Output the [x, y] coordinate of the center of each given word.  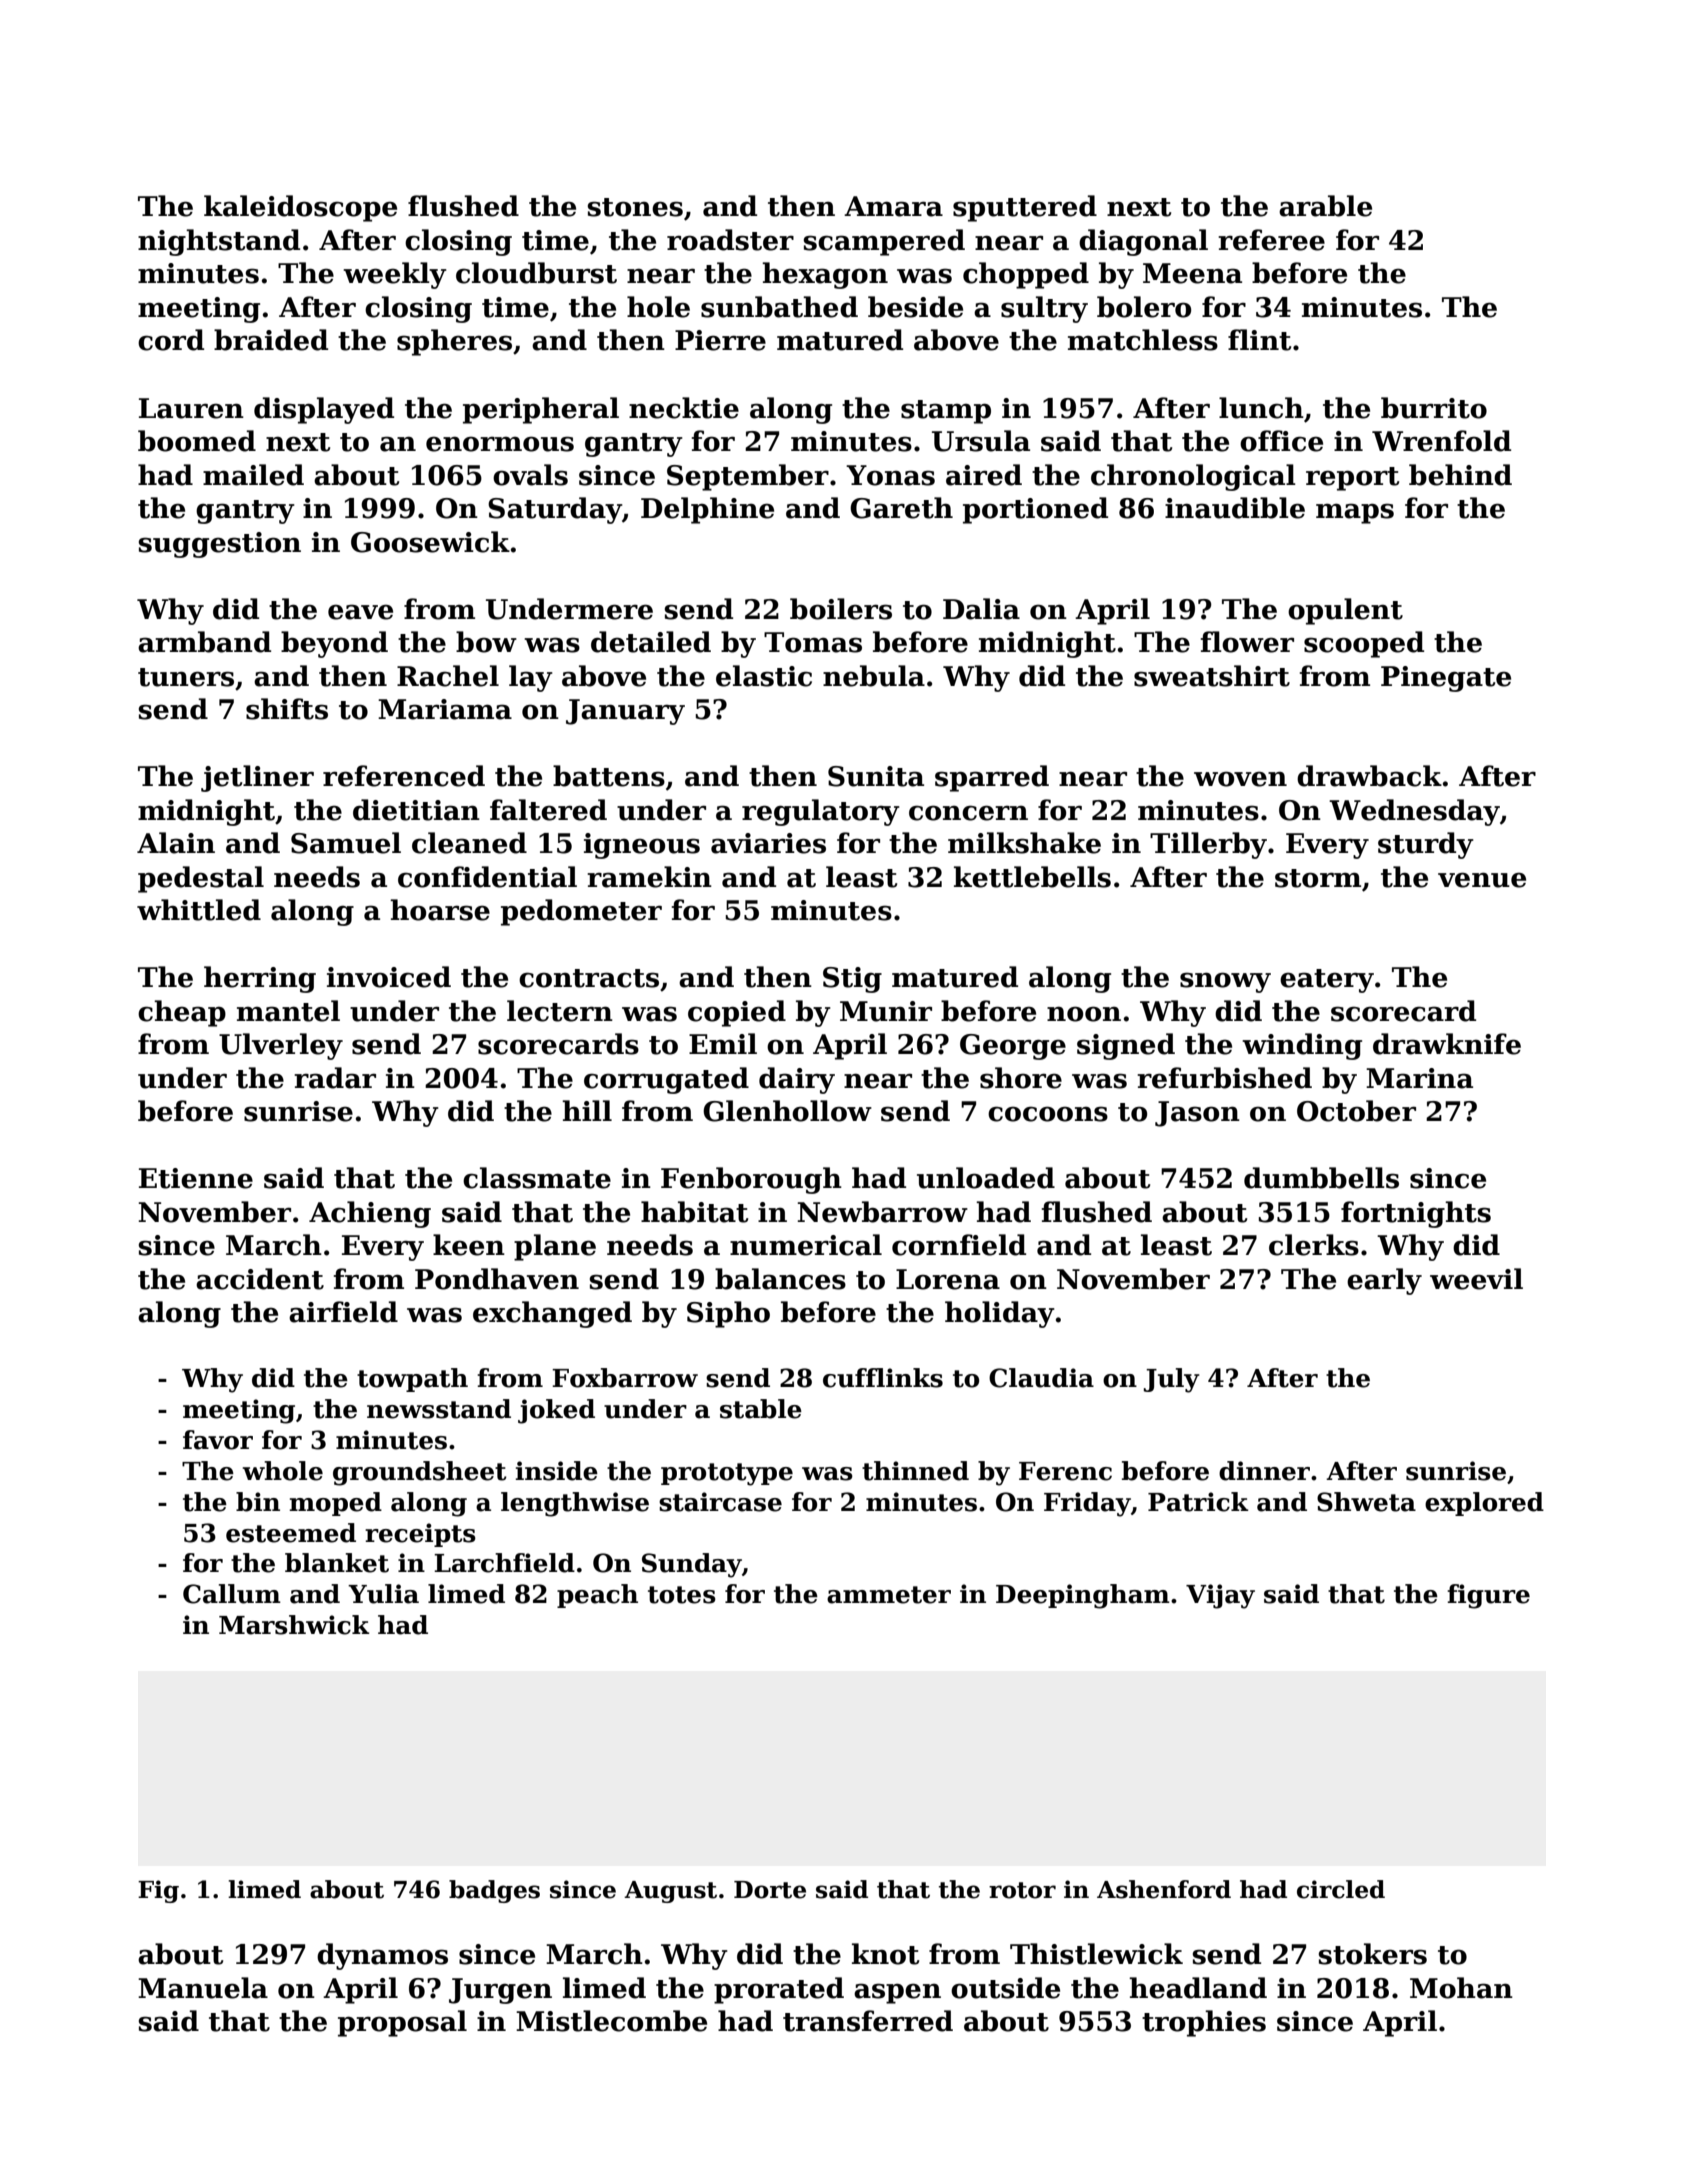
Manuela [203, 1988]
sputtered [1025, 208]
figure [1488, 1596]
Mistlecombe [611, 2021]
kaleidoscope [300, 208]
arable [1325, 206]
